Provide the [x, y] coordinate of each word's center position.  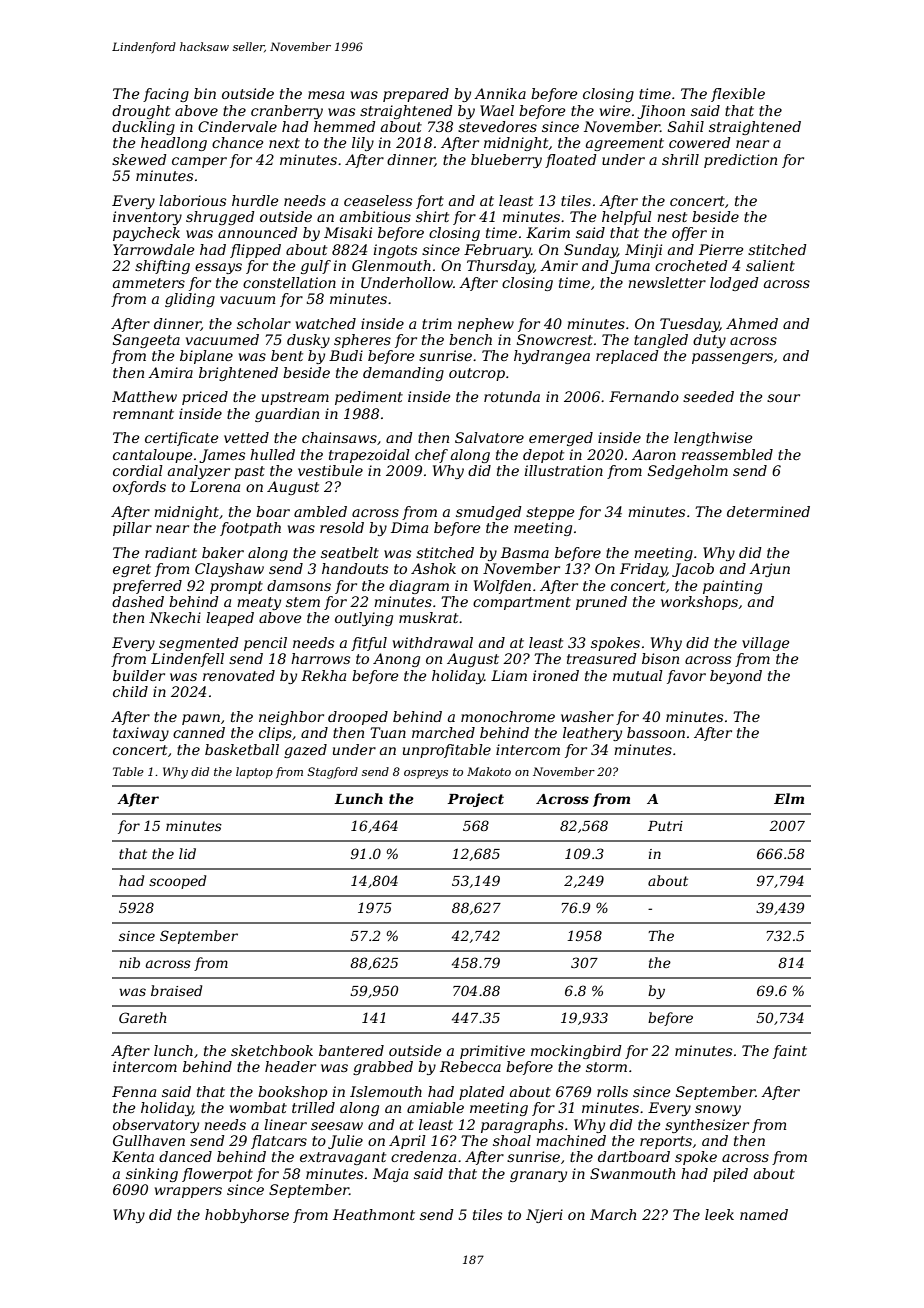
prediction [740, 161]
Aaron [654, 454]
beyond [736, 677]
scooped [177, 882]
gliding [190, 300]
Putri [665, 826]
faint [790, 1052]
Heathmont [374, 1214]
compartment [522, 603]
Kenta [133, 1156]
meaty [259, 603]
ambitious [375, 216]
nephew [486, 325]
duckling [143, 128]
